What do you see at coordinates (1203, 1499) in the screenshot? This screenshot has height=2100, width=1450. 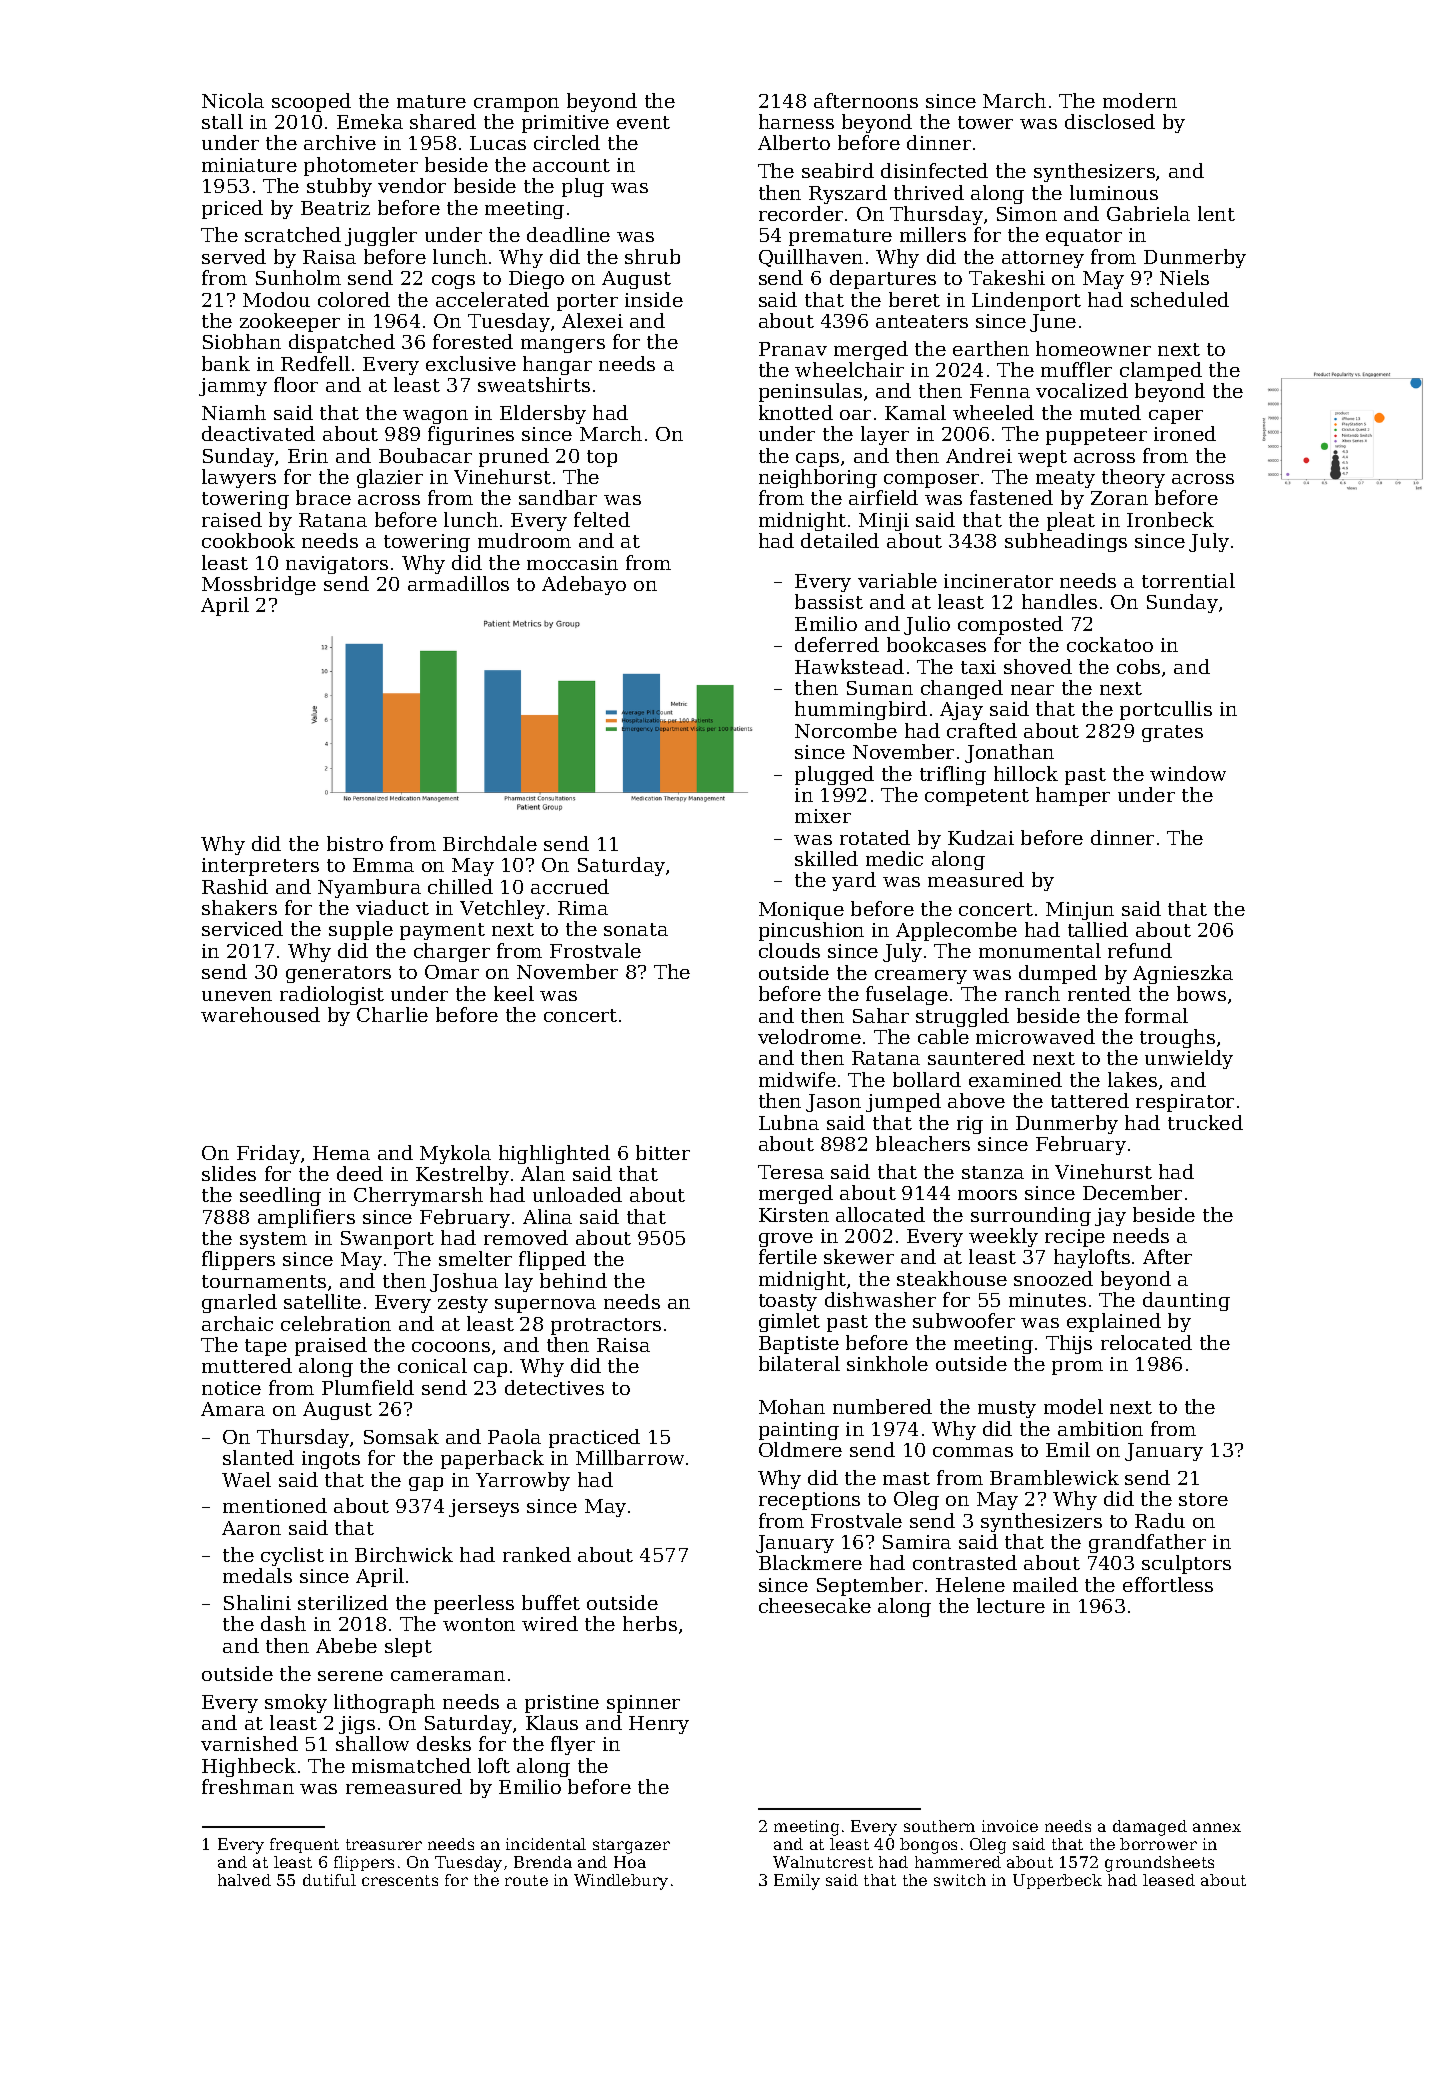 I see `store` at bounding box center [1203, 1499].
